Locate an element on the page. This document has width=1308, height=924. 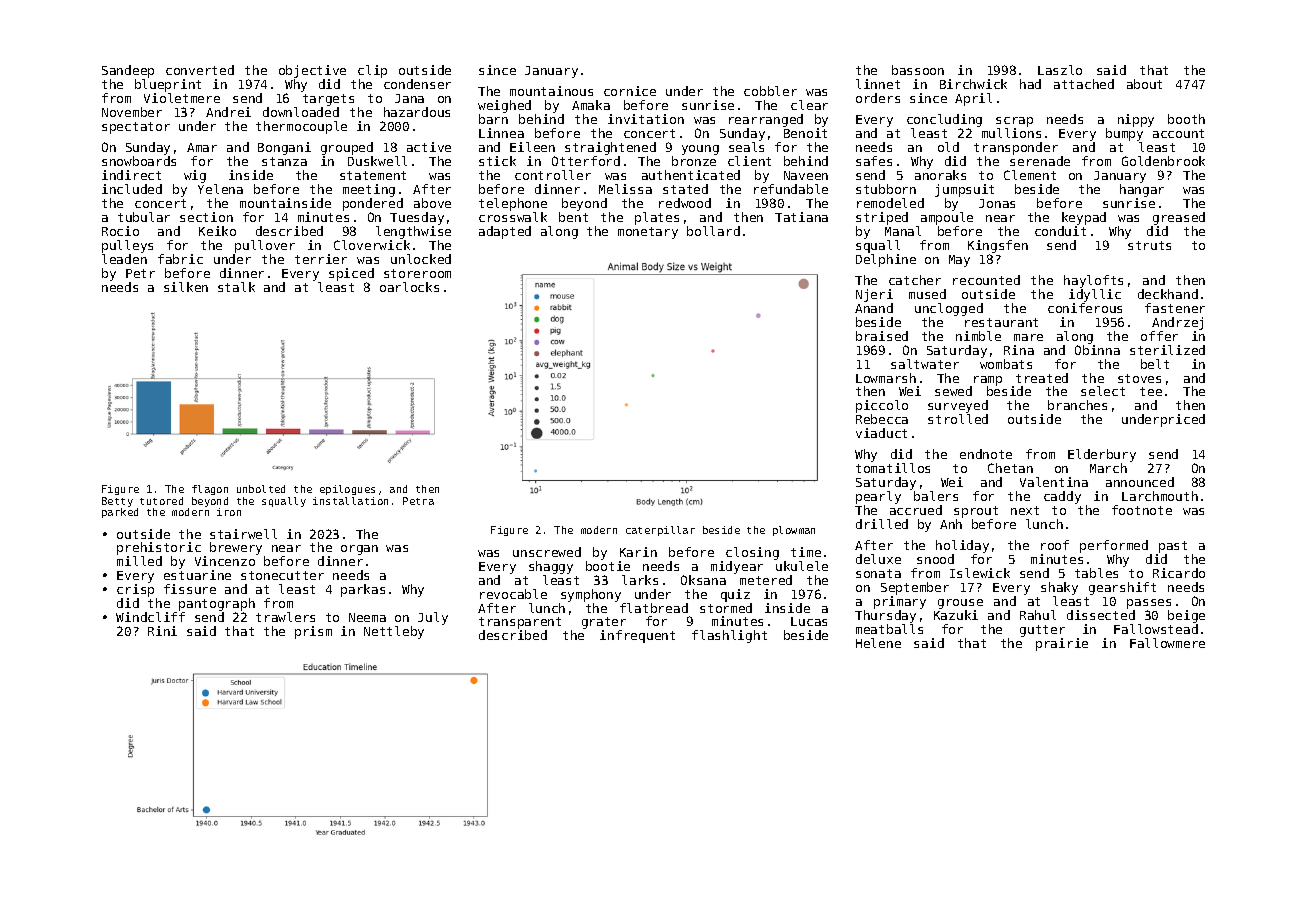
oarlocks is located at coordinates (409, 287).
